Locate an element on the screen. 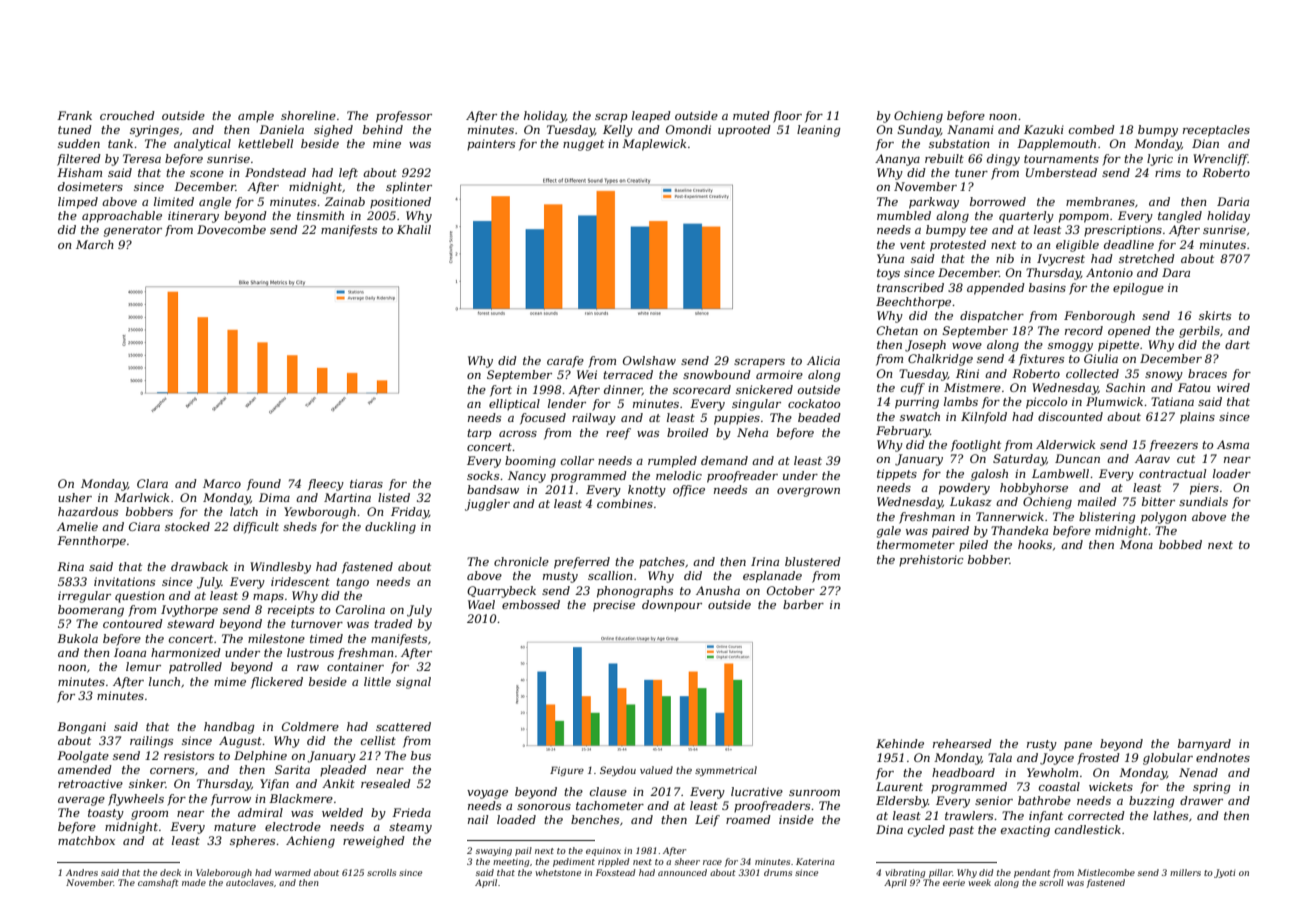  demand is located at coordinates (724, 460).
